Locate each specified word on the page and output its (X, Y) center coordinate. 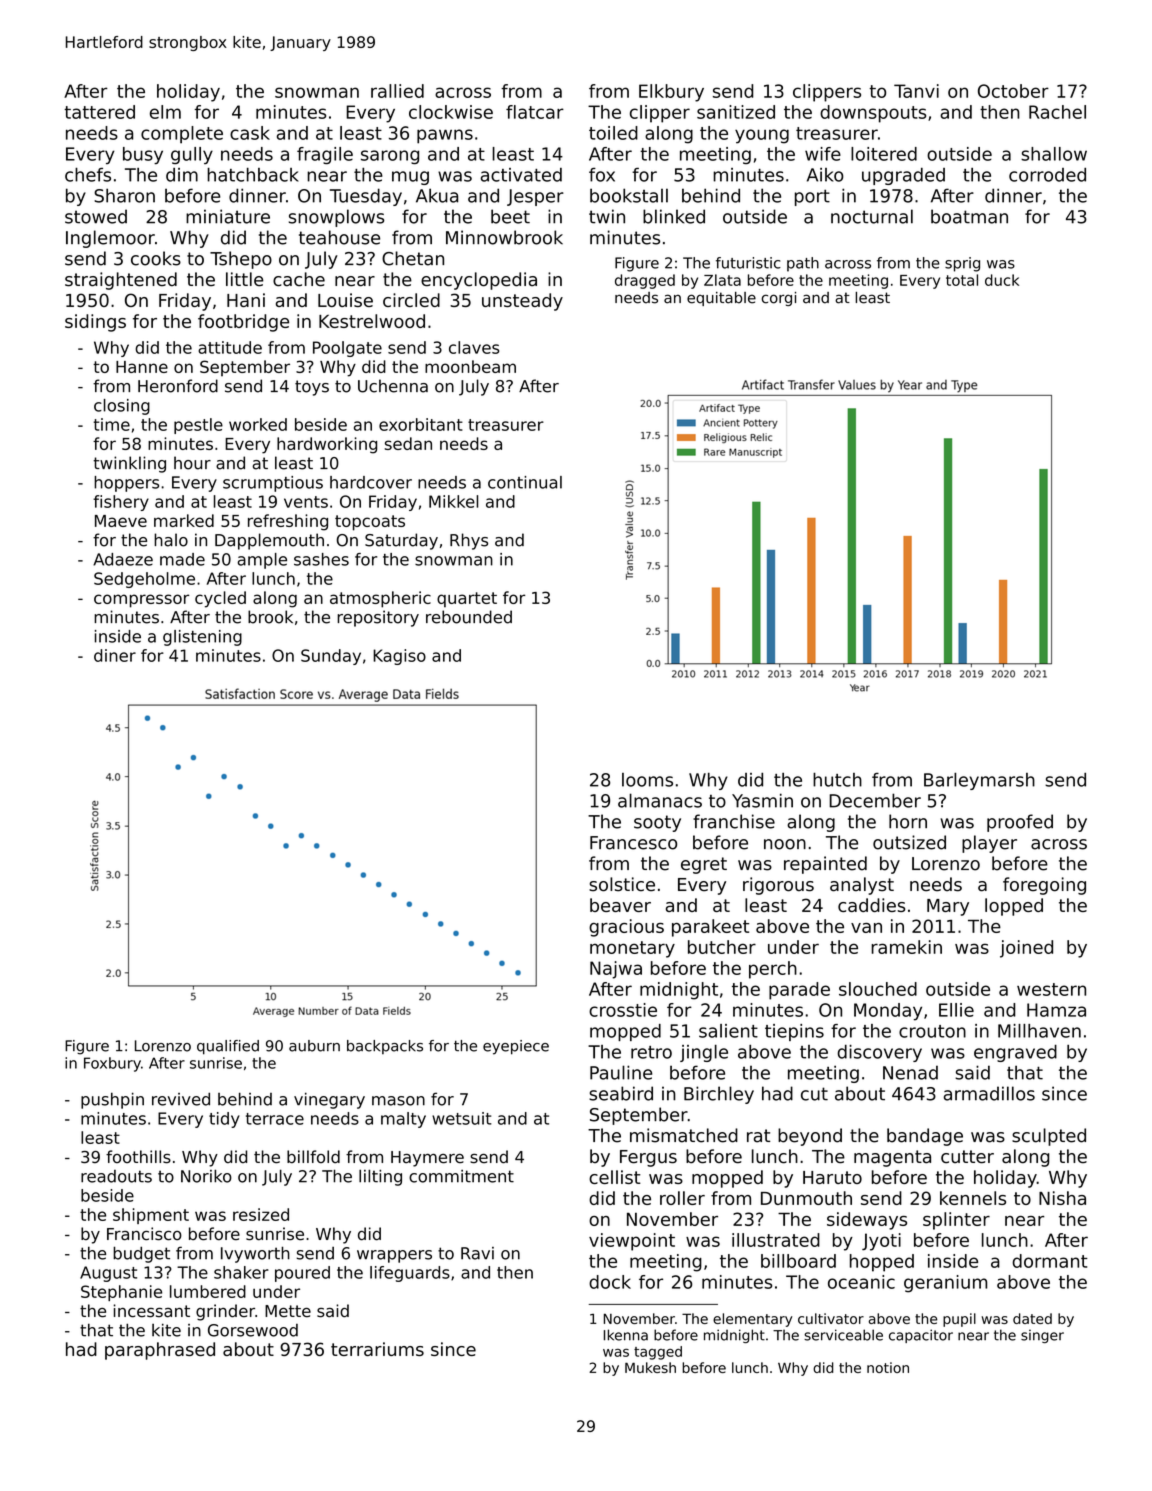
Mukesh (650, 1367)
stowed (96, 216)
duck (1002, 280)
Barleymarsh (979, 781)
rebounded (469, 617)
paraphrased (160, 1351)
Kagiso (399, 657)
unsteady (522, 302)
